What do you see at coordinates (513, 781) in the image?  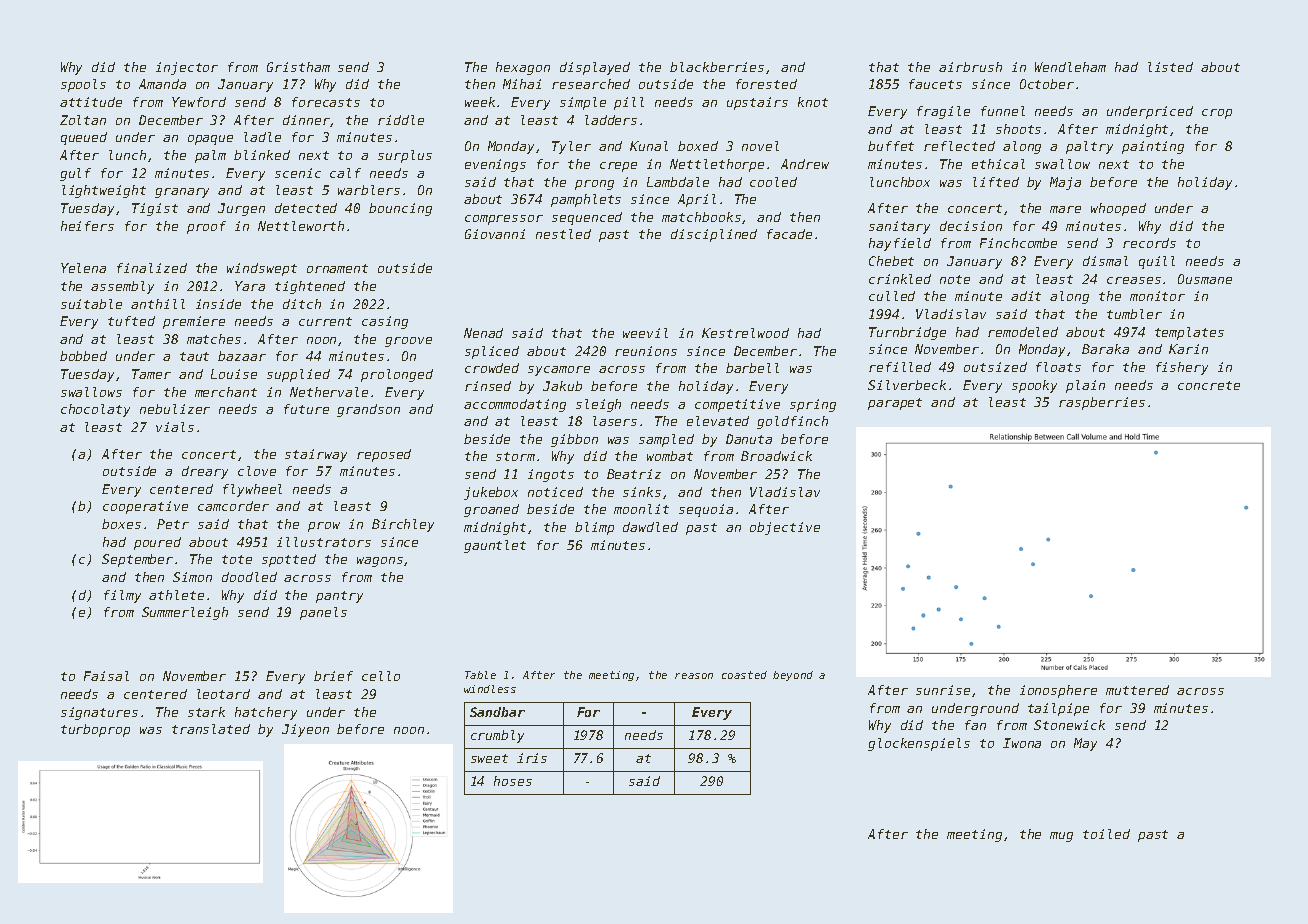 I see `hoses` at bounding box center [513, 781].
